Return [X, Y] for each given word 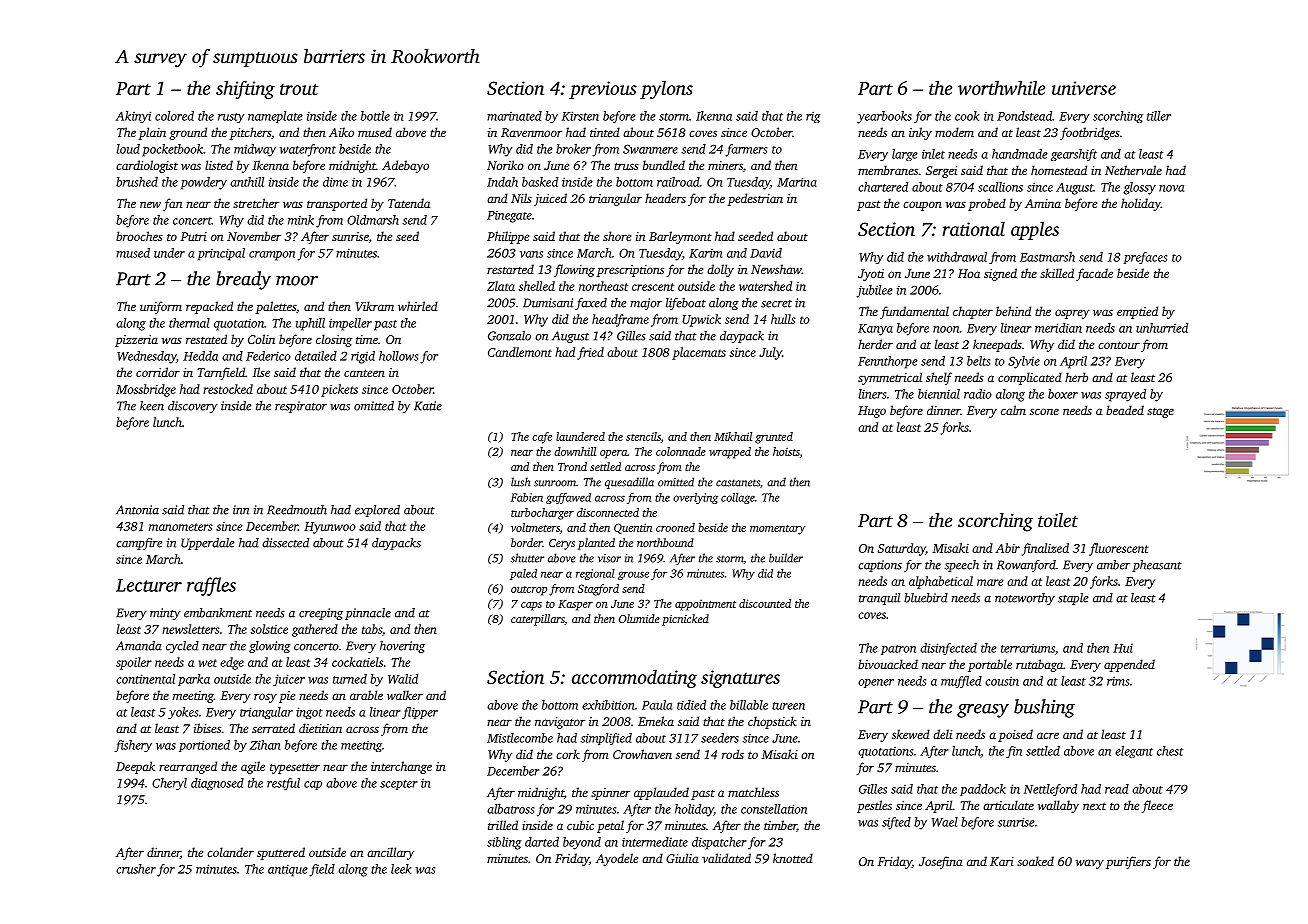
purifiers [1128, 862]
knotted [793, 858]
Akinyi [133, 117]
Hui [1123, 648]
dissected [285, 543]
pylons [666, 89]
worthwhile [1001, 87]
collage [738, 498]
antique [288, 870]
